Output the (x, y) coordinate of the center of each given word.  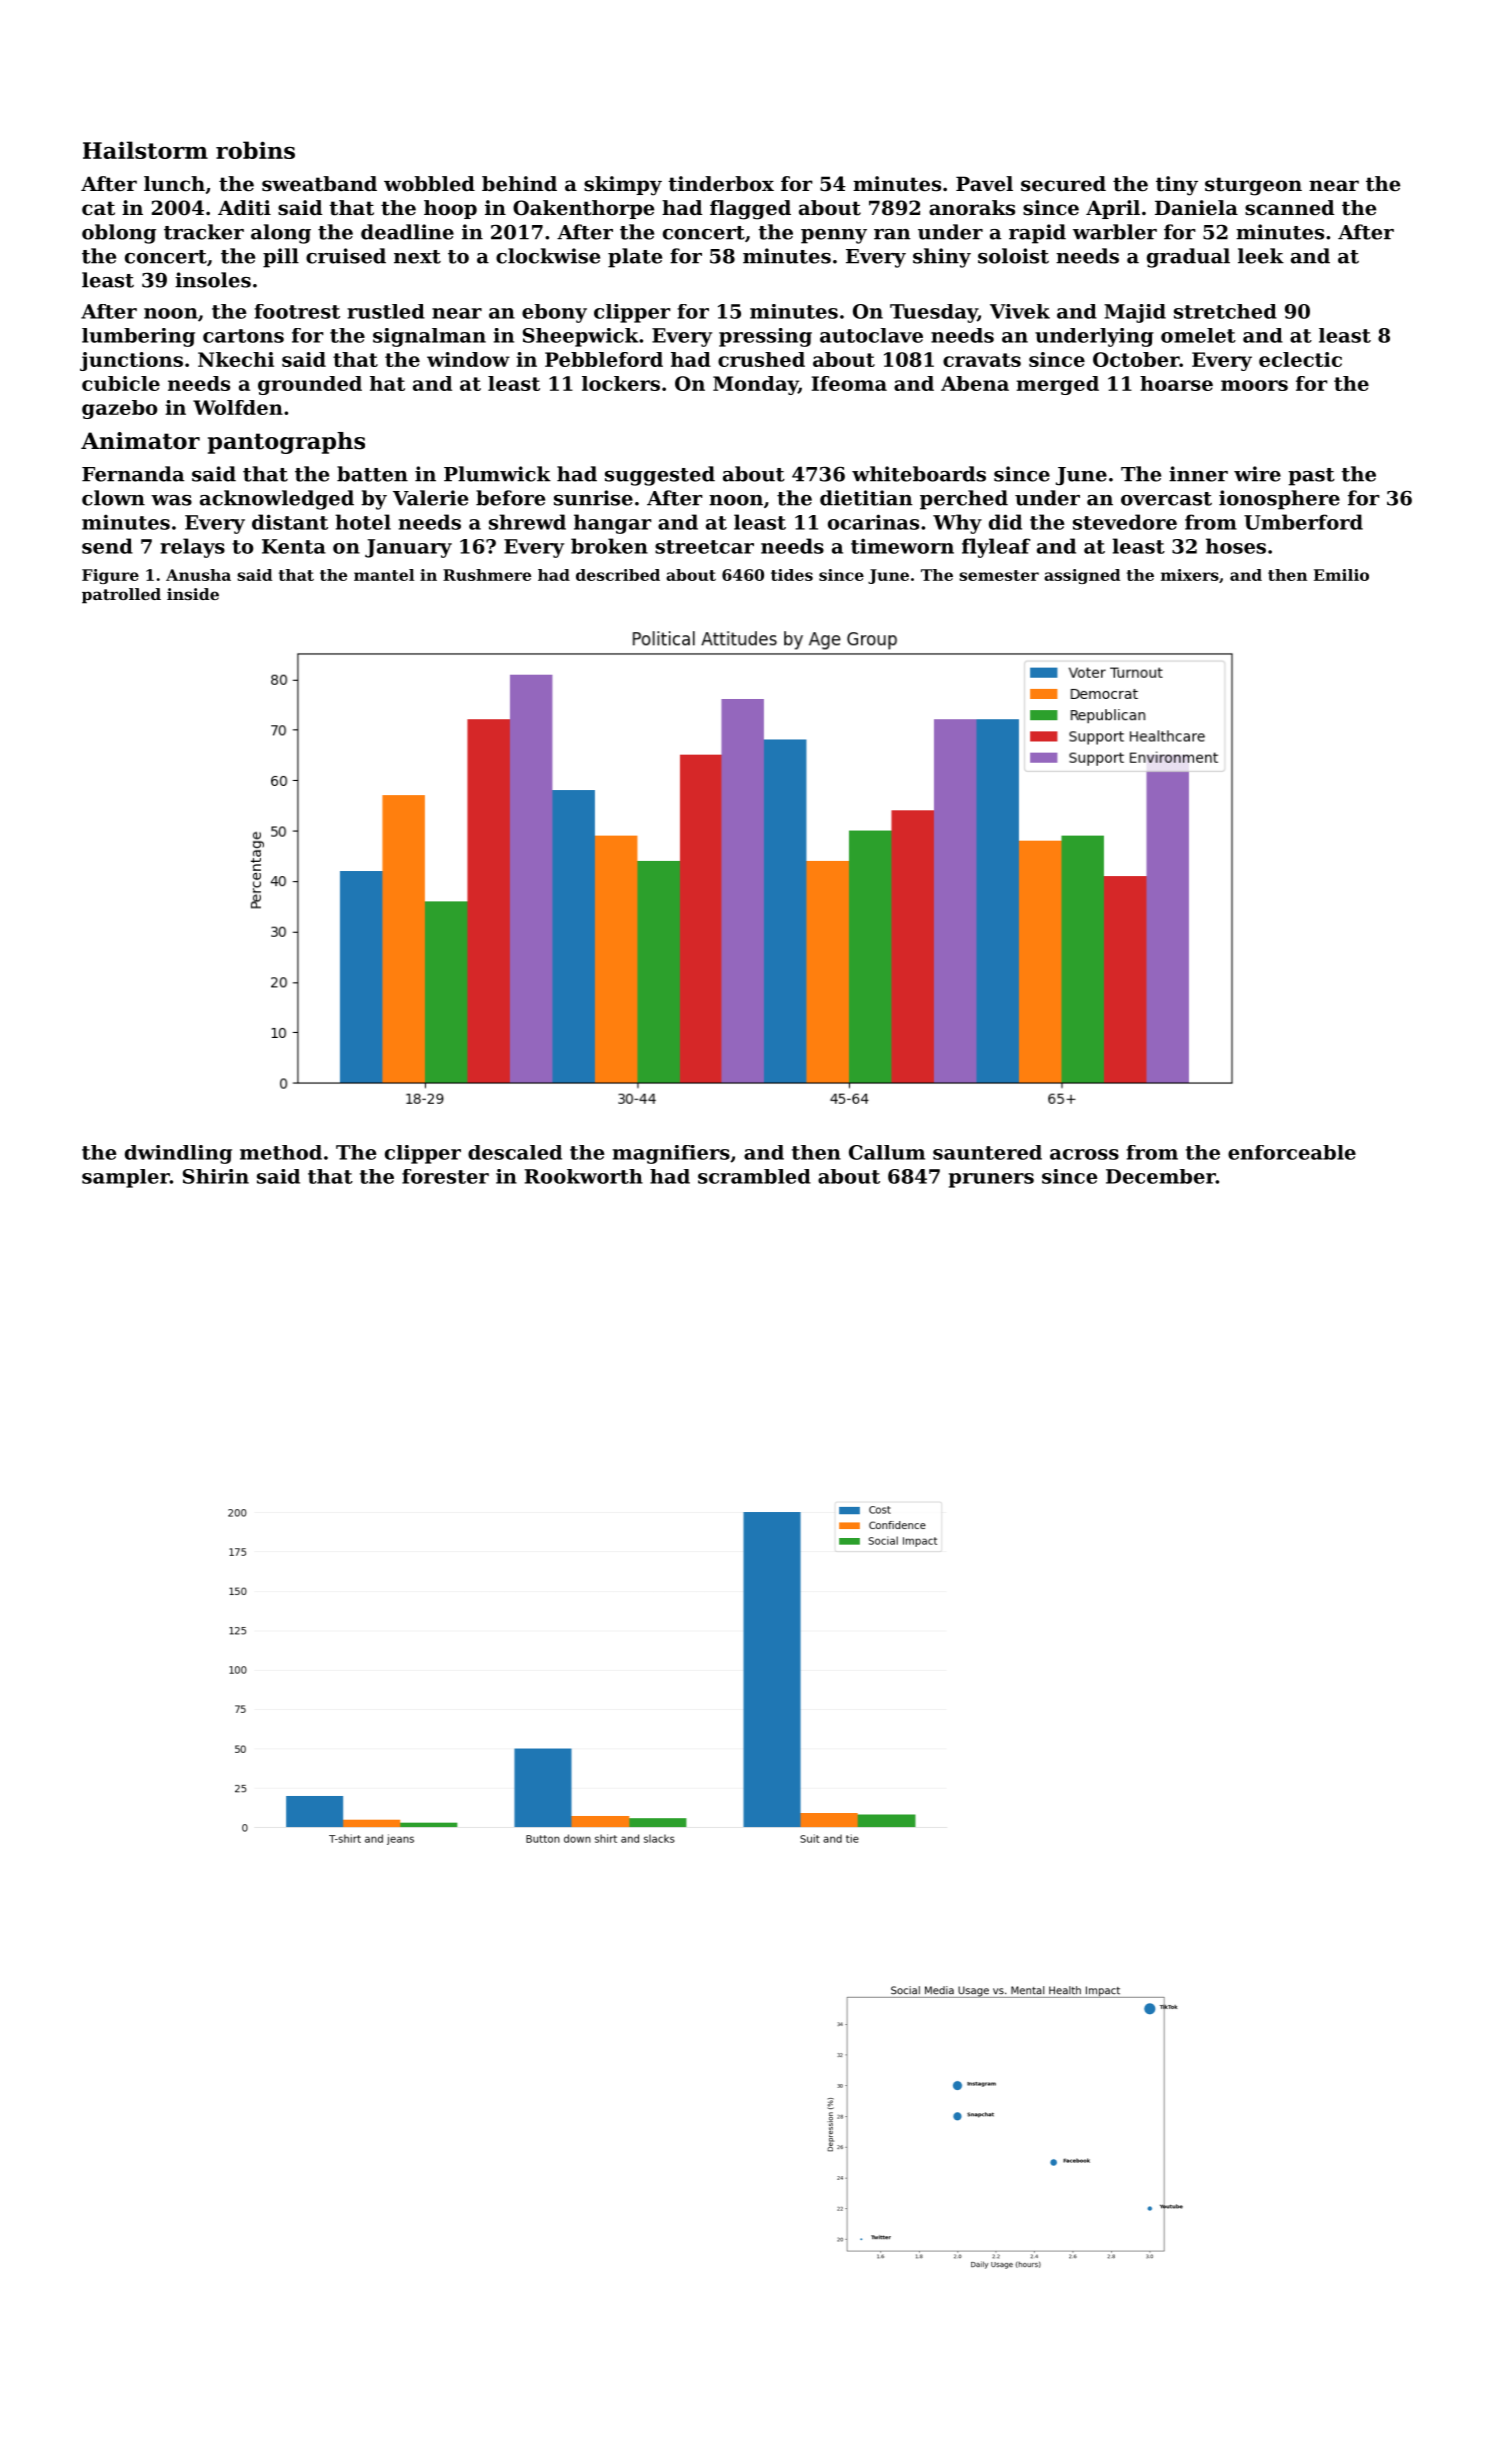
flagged (750, 210)
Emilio (1341, 575)
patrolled (121, 596)
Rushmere (487, 575)
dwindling (178, 1154)
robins (255, 150)
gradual (1188, 258)
